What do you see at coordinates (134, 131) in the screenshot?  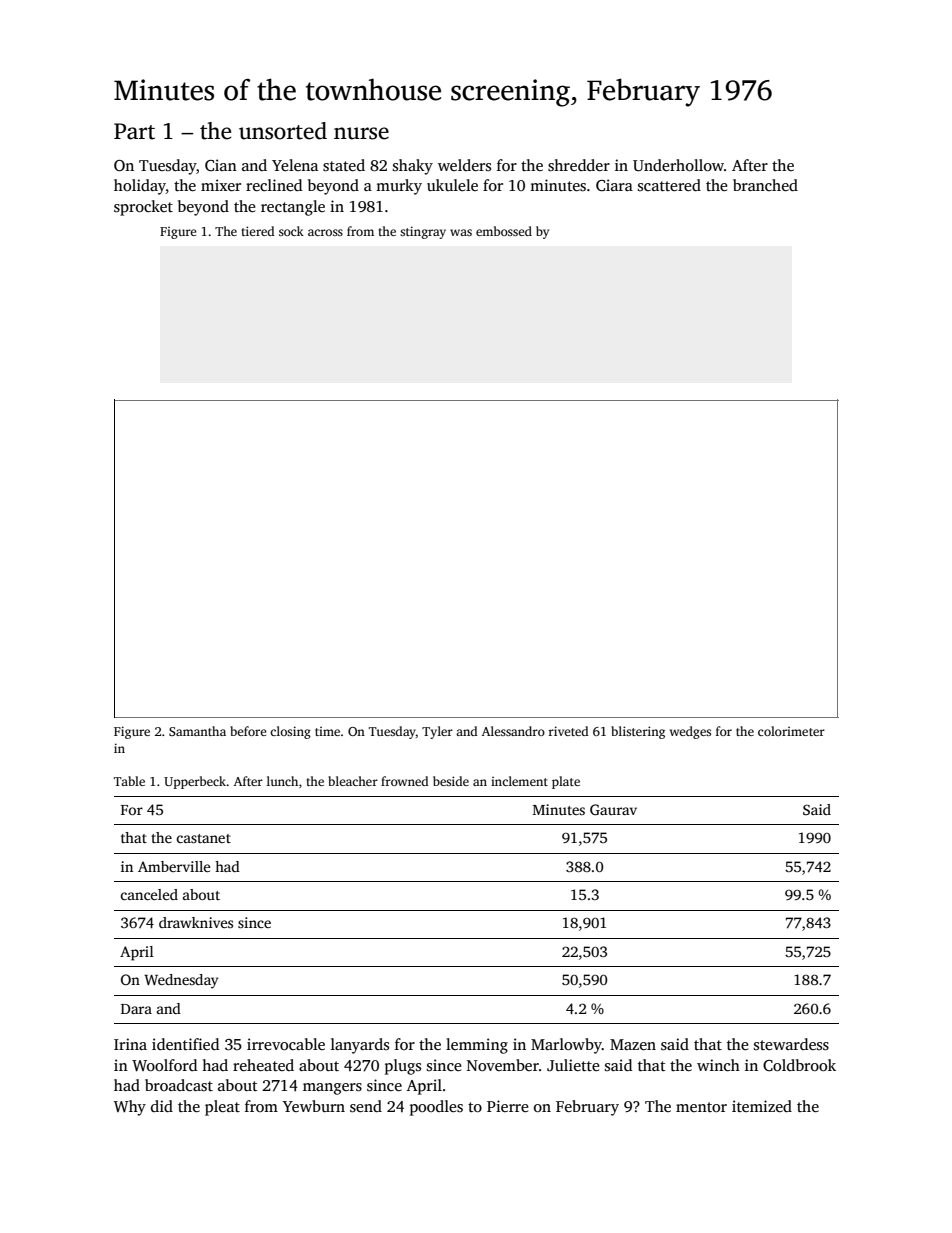 I see `Part` at bounding box center [134, 131].
